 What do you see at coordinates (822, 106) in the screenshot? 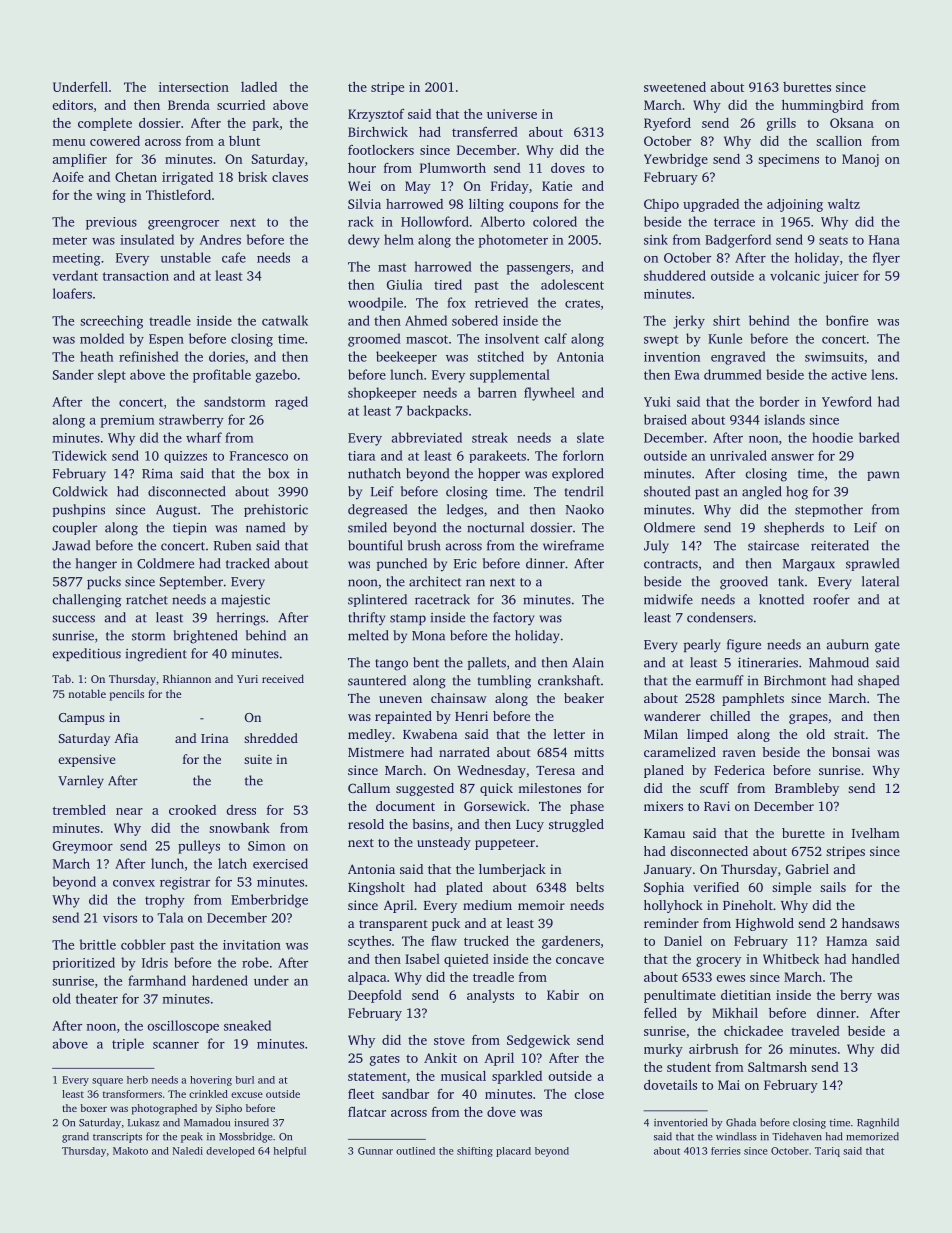
I see `hummingbird` at bounding box center [822, 106].
